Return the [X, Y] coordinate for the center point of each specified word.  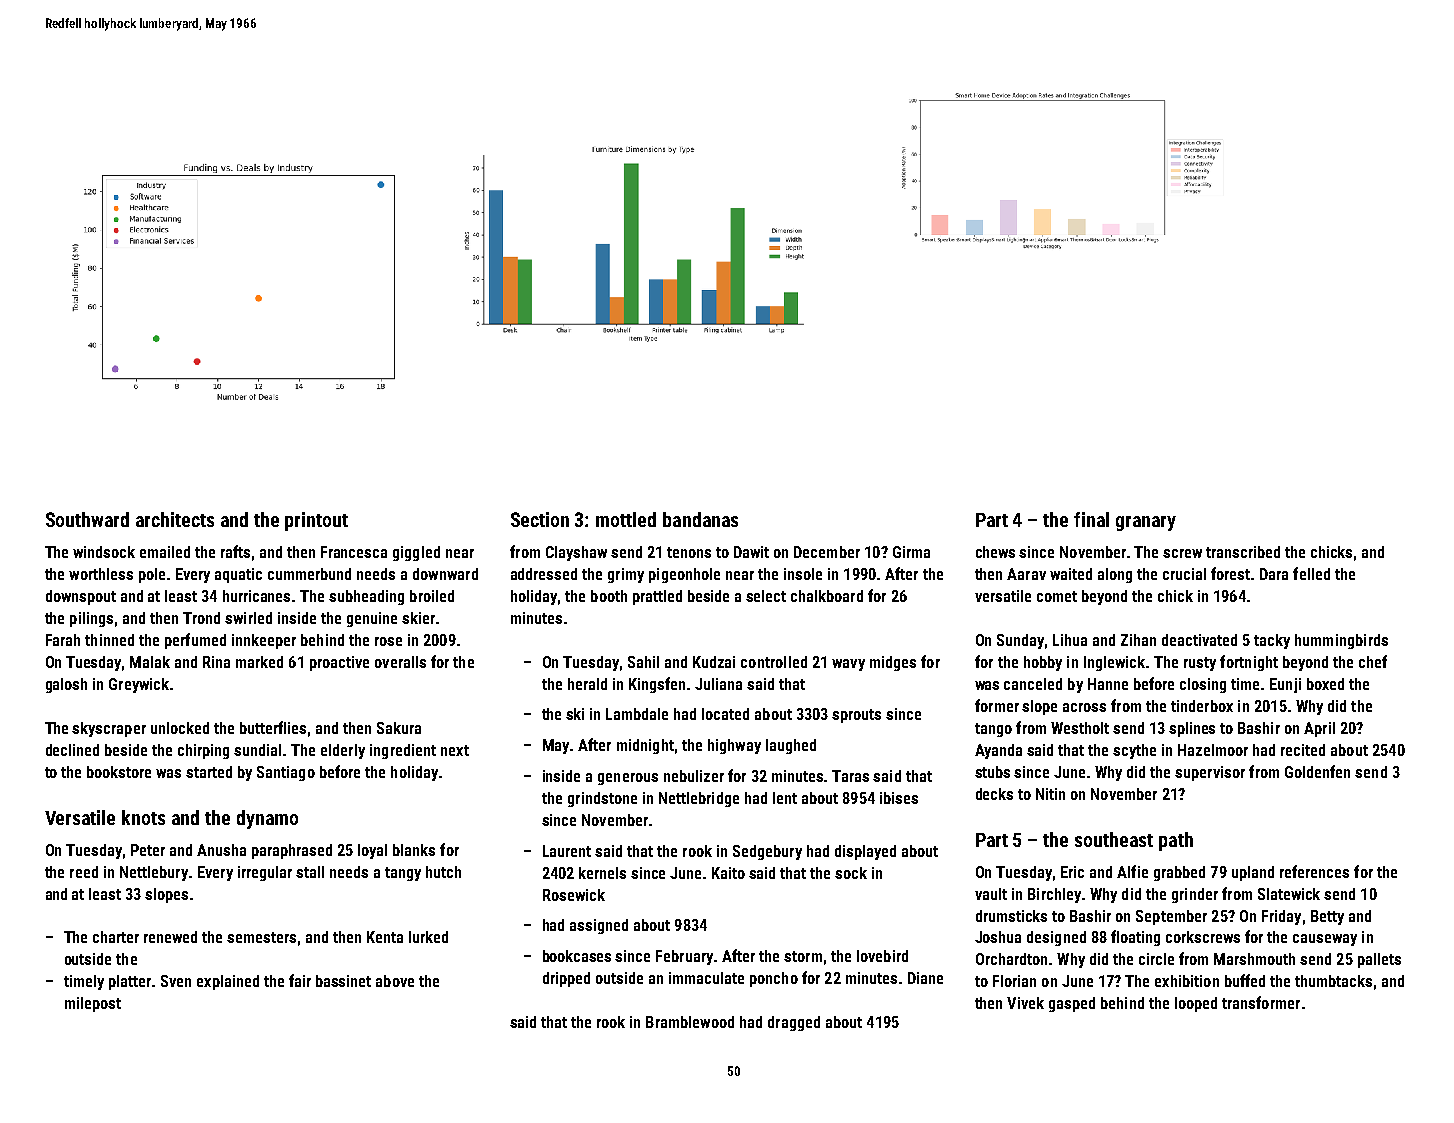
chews [995, 552]
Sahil [643, 662]
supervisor [1210, 773]
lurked [428, 937]
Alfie [1132, 871]
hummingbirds [1341, 641]
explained [228, 982]
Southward [87, 519]
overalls [400, 662]
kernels [602, 873]
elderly [343, 751]
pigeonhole [684, 575]
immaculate [706, 978]
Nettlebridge [699, 799]
